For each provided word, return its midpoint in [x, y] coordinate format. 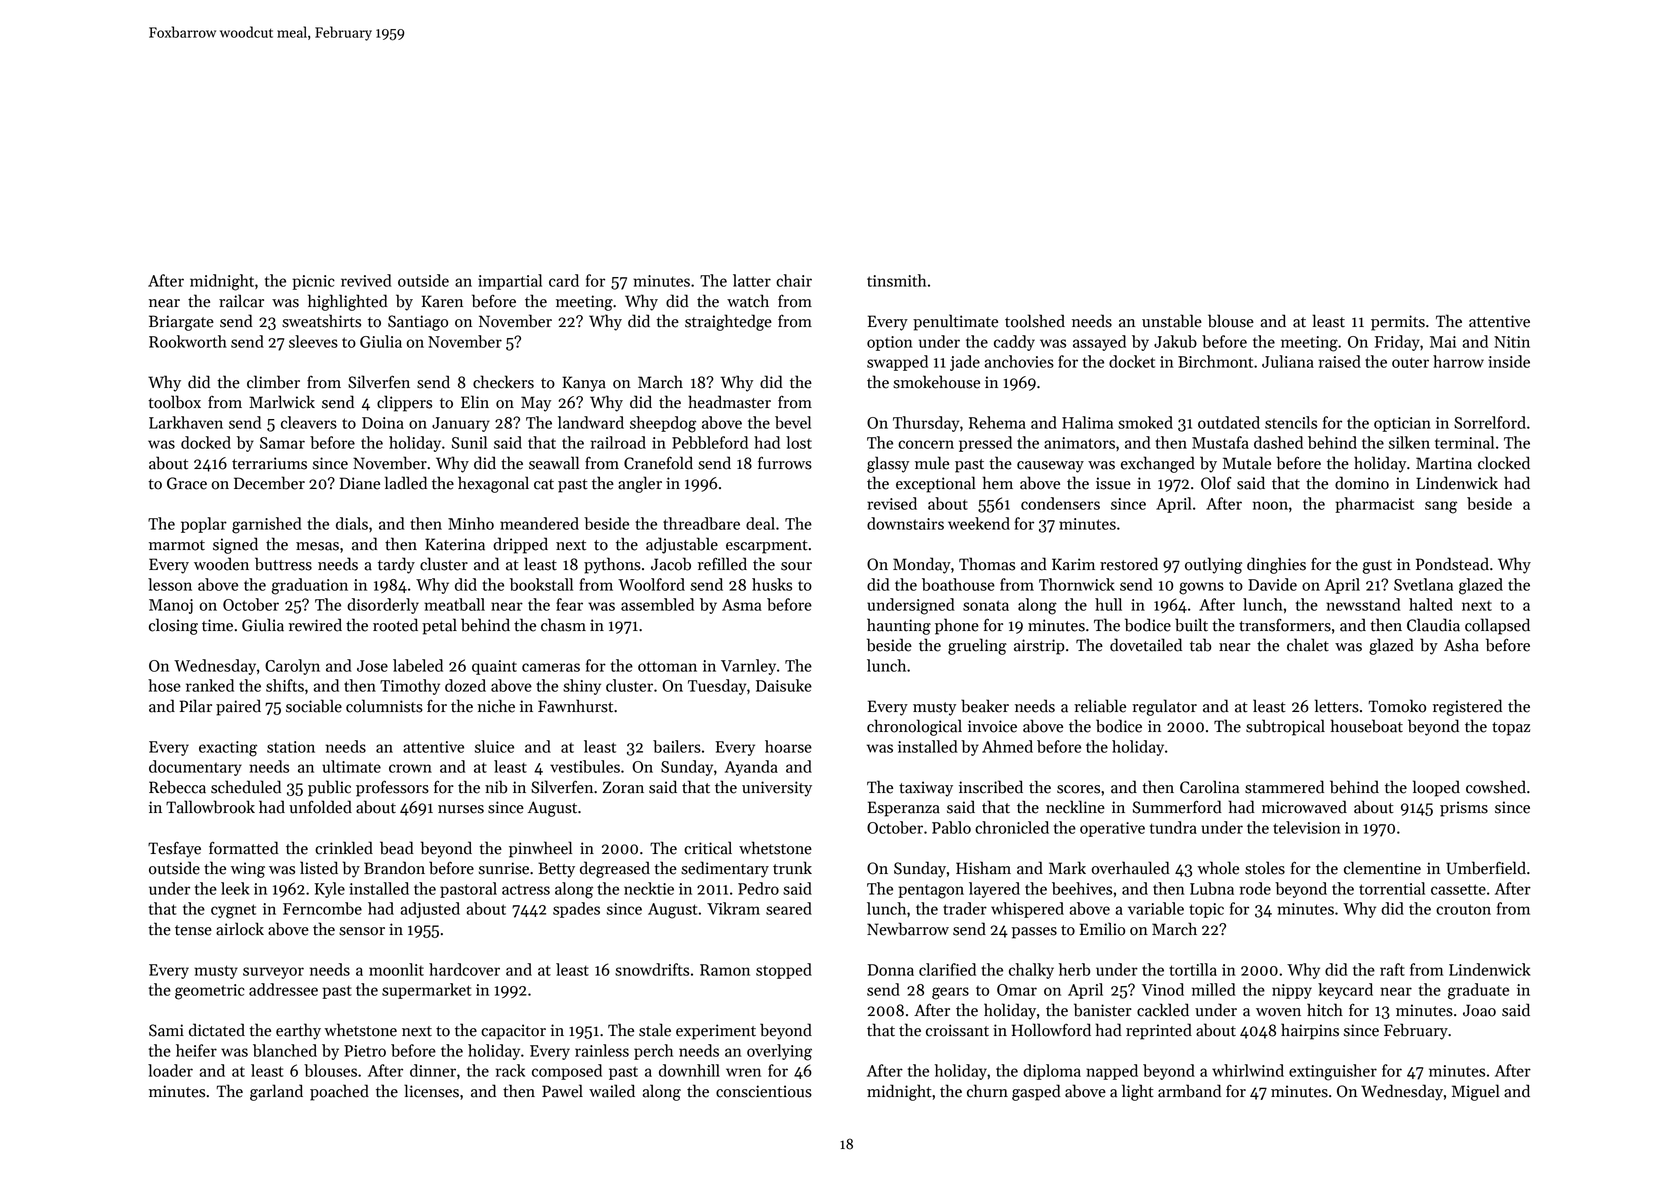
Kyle [329, 890]
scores [1078, 789]
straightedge [728, 322]
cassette [1458, 889]
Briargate [181, 323]
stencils [1291, 422]
